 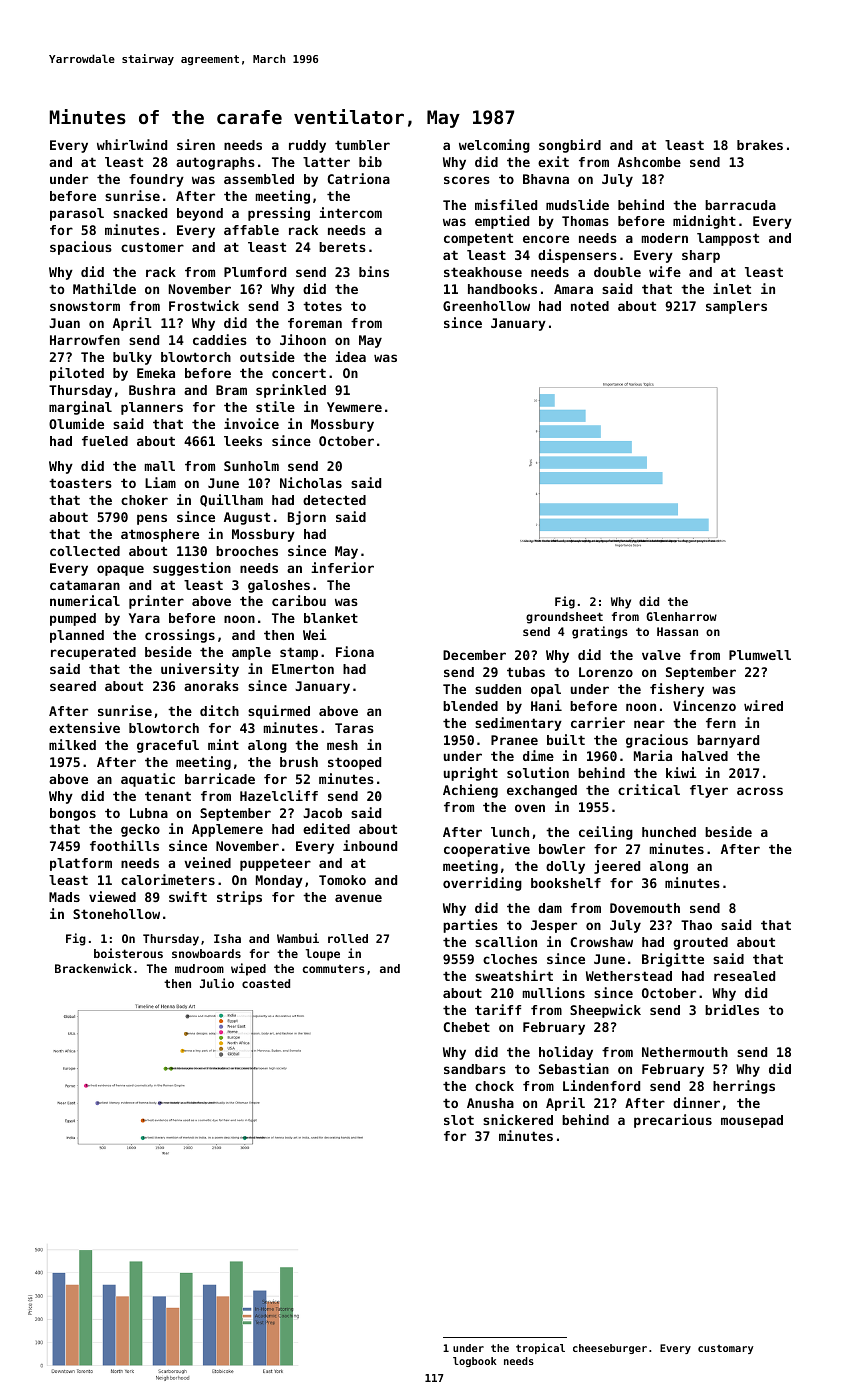 I want to click on scallion, so click(x=506, y=941).
